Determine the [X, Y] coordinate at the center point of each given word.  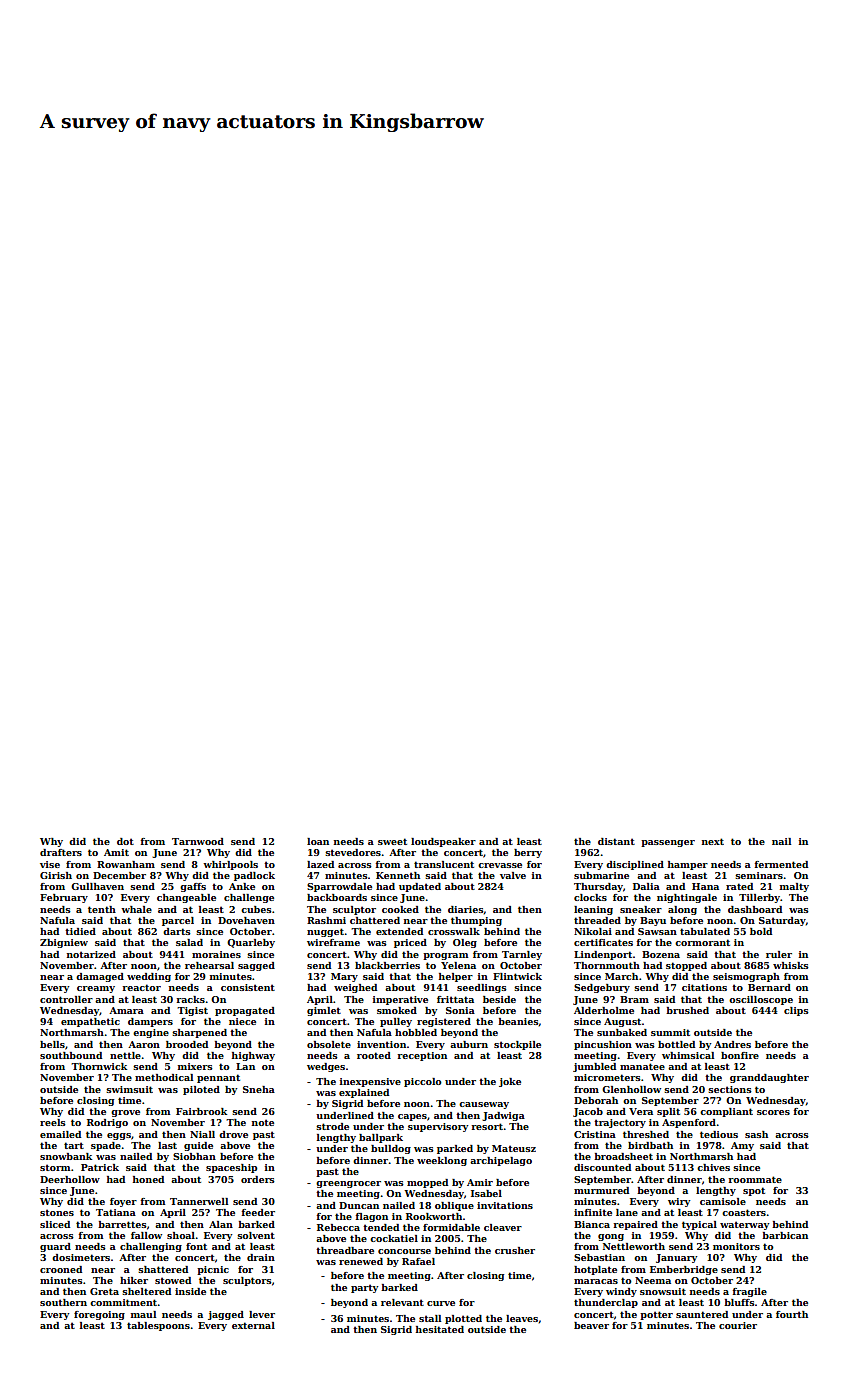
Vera [641, 1111]
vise [50, 864]
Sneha [259, 1089]
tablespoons [158, 1326]
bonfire [740, 1055]
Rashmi [326, 920]
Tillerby [759, 898]
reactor [141, 987]
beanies [518, 1021]
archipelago [501, 1161]
